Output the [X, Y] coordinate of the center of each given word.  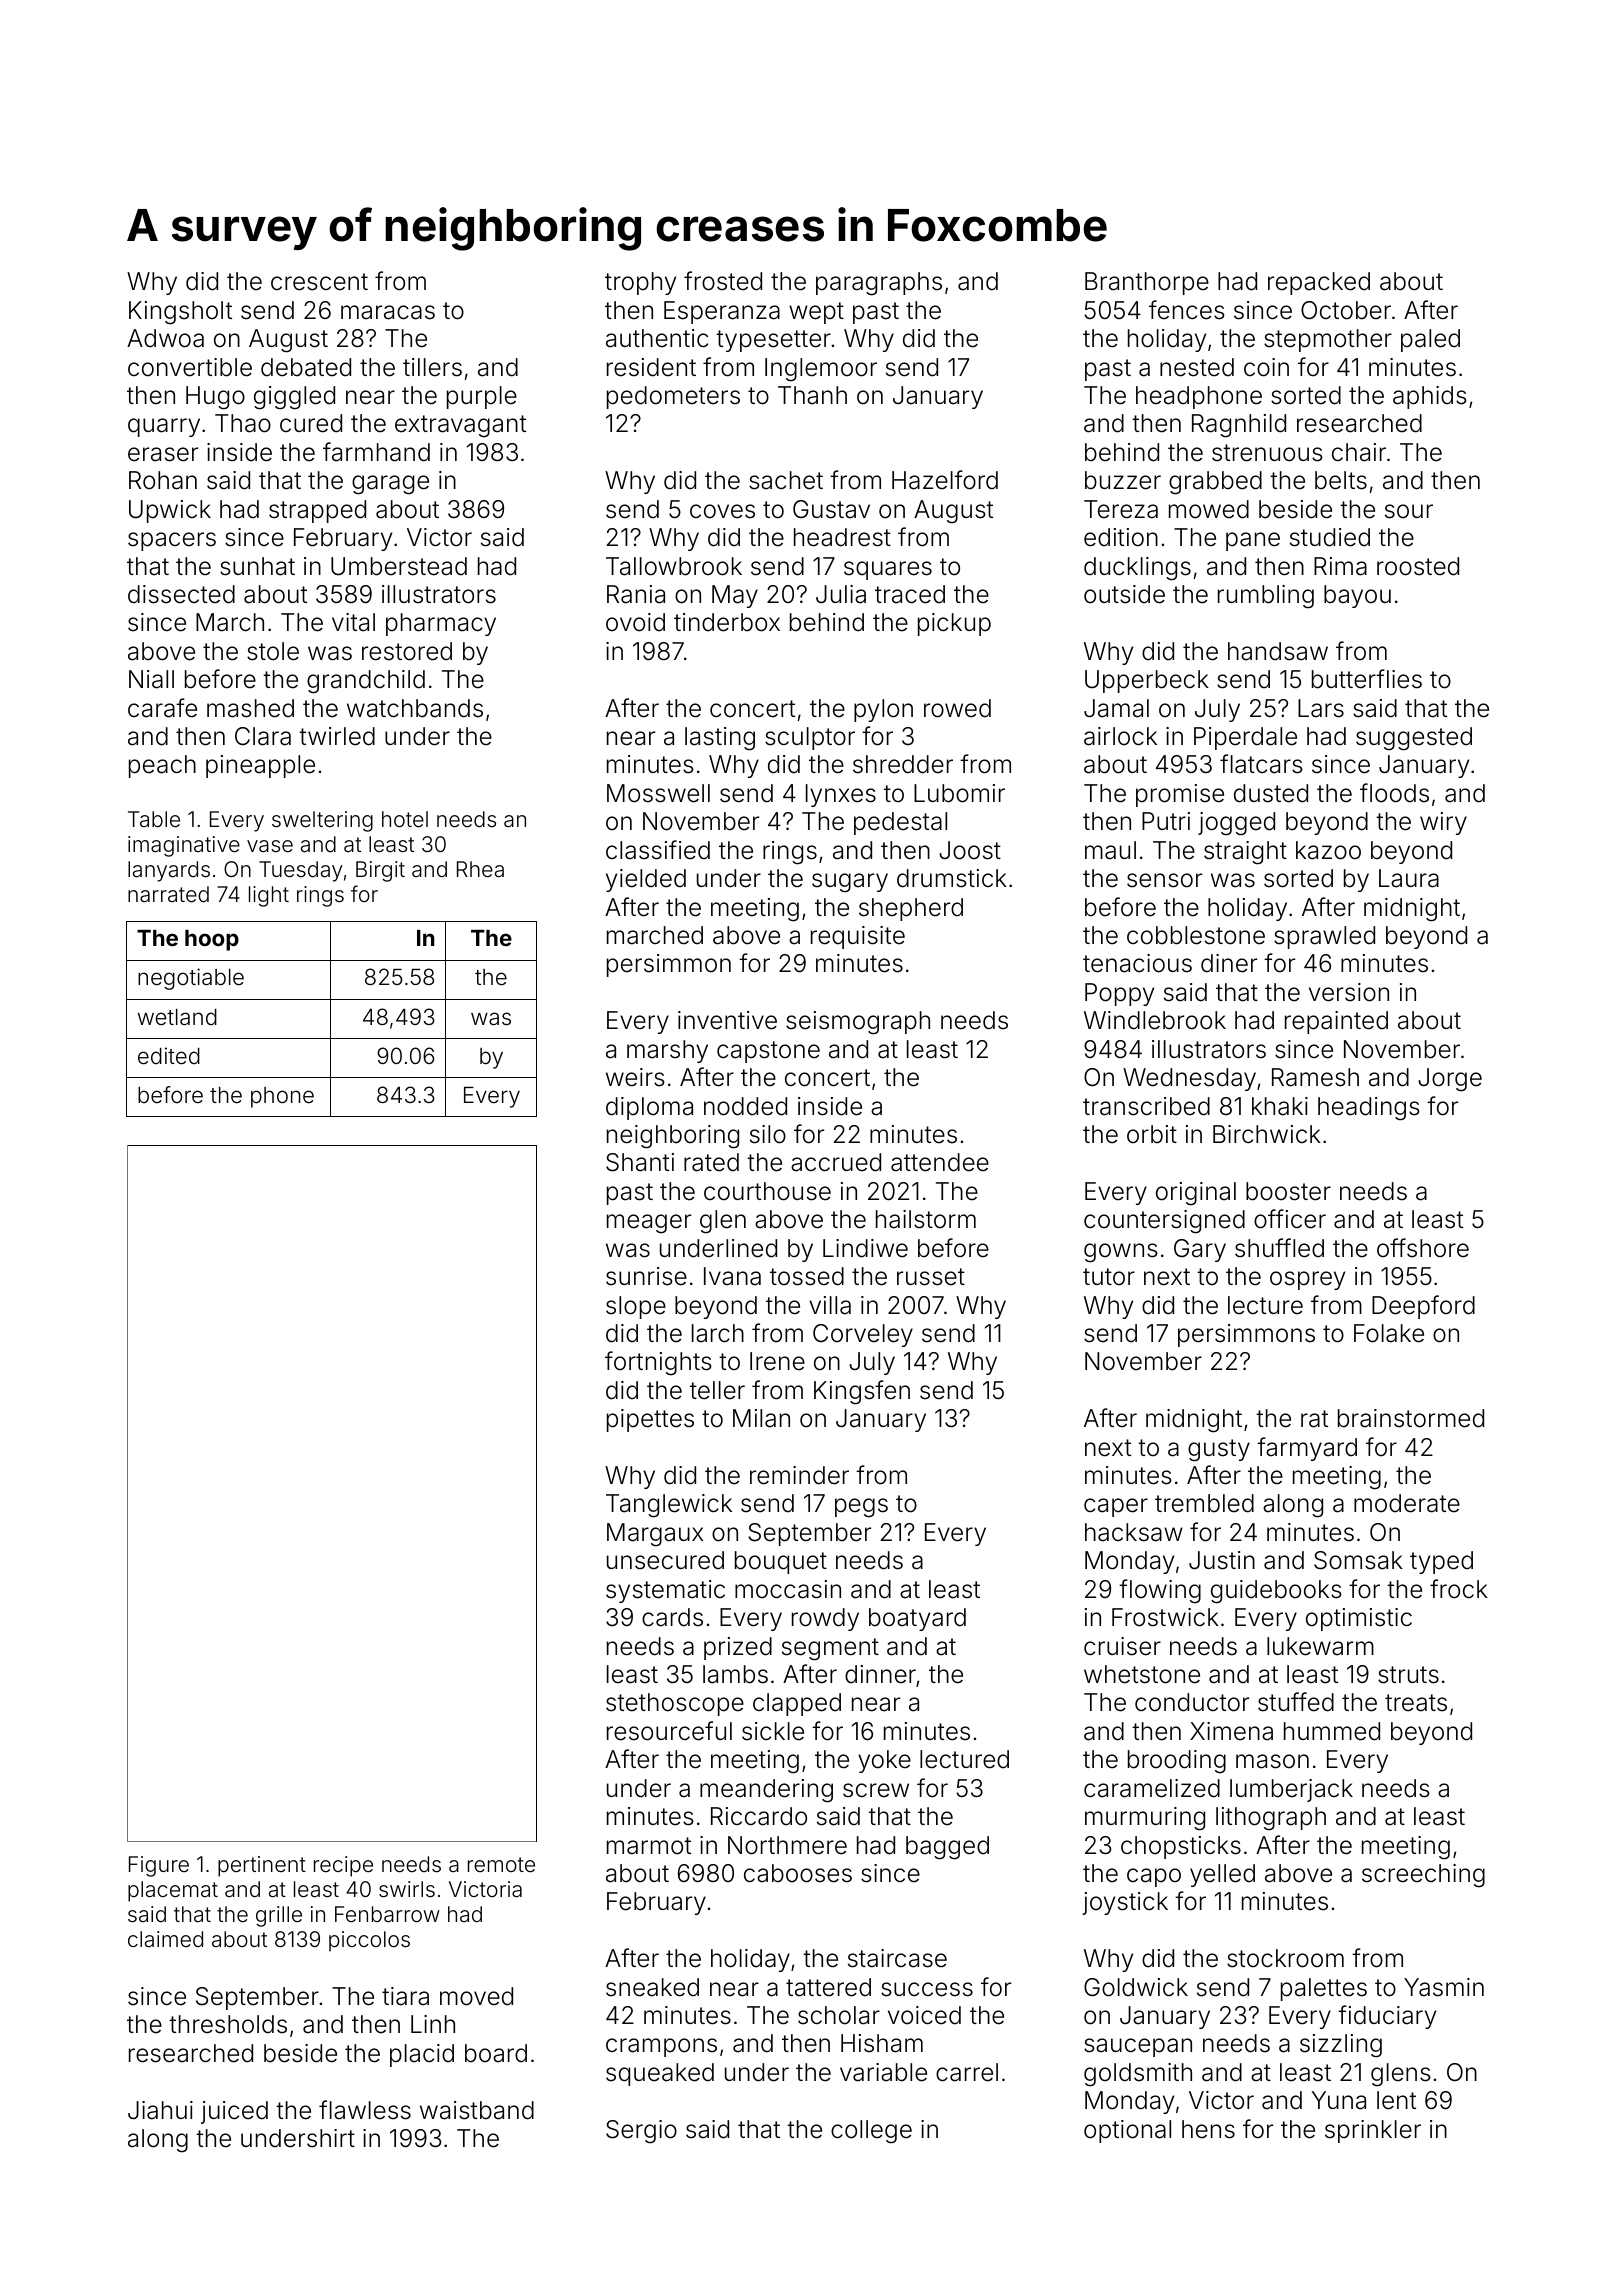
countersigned [1164, 1222]
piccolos [369, 1941]
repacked [1319, 283]
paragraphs [879, 284]
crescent [319, 282]
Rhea [480, 869]
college [871, 2132]
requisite [858, 937]
